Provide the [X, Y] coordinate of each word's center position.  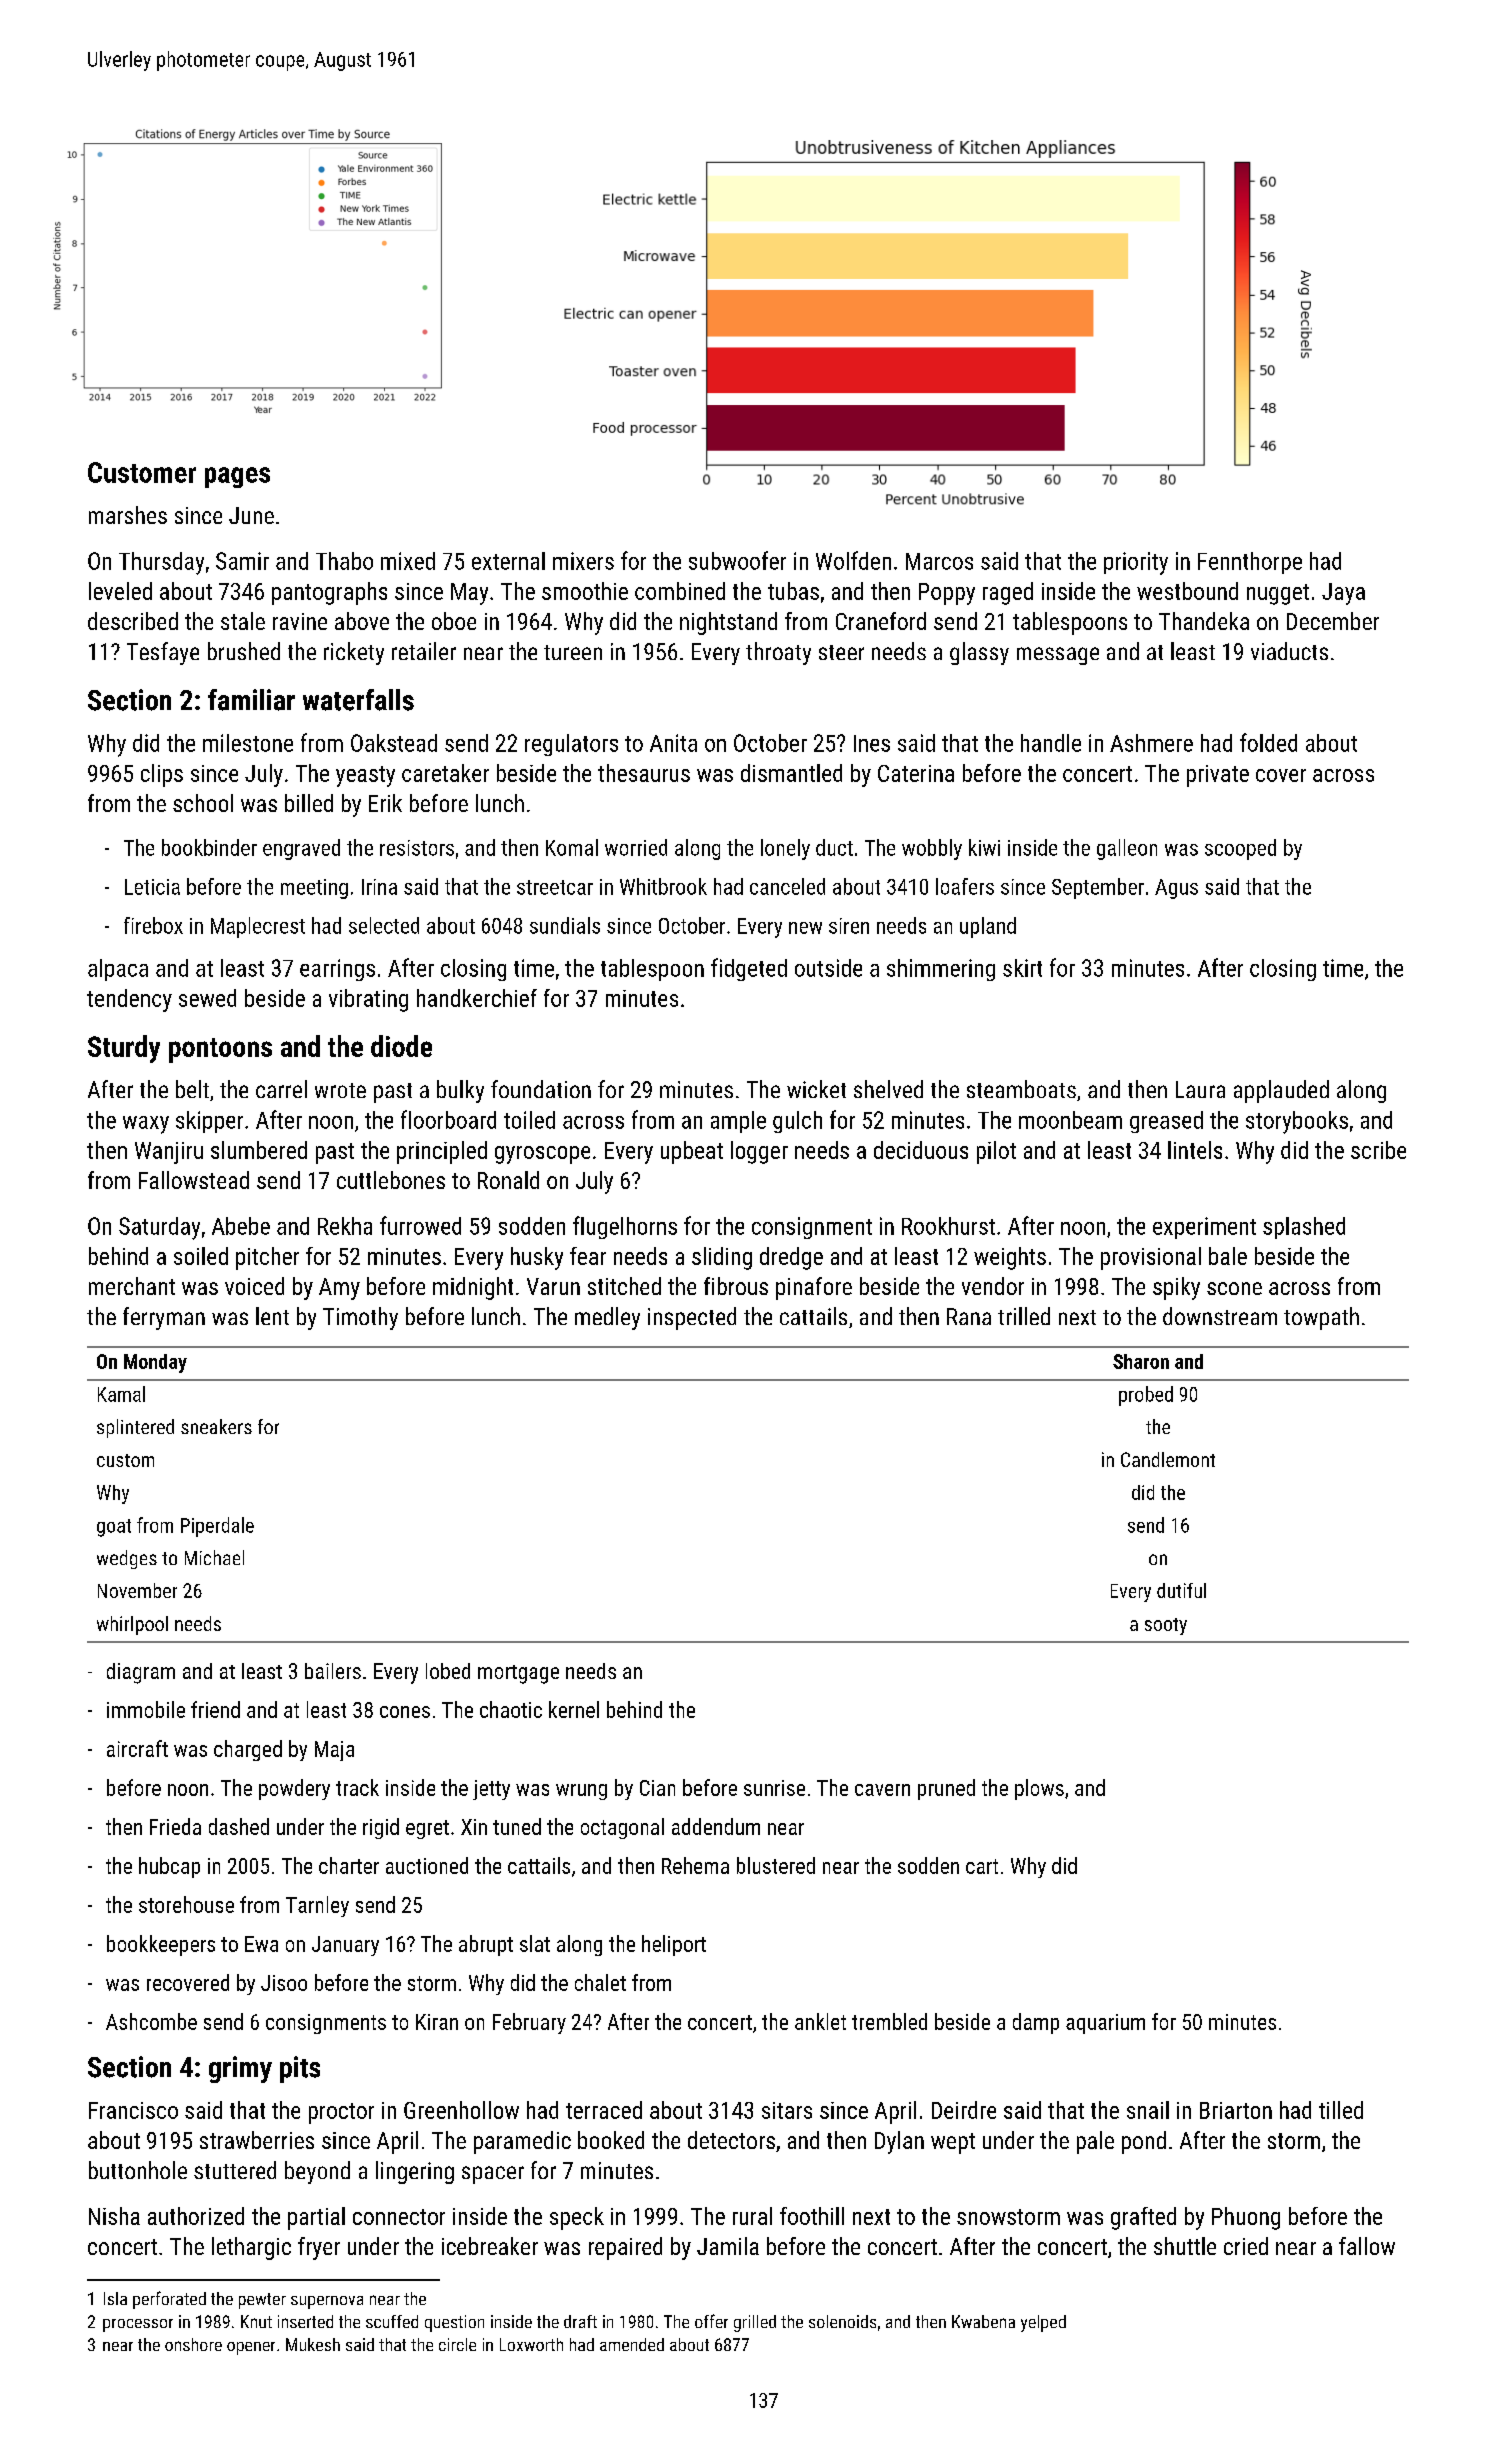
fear [588, 1256]
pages [237, 477]
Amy [339, 1289]
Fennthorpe [1250, 563]
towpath [1321, 1318]
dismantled [791, 773]
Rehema [695, 1865]
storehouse [186, 1904]
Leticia [152, 887]
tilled [1341, 2110]
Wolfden [853, 560]
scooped [1240, 849]
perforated [169, 2300]
